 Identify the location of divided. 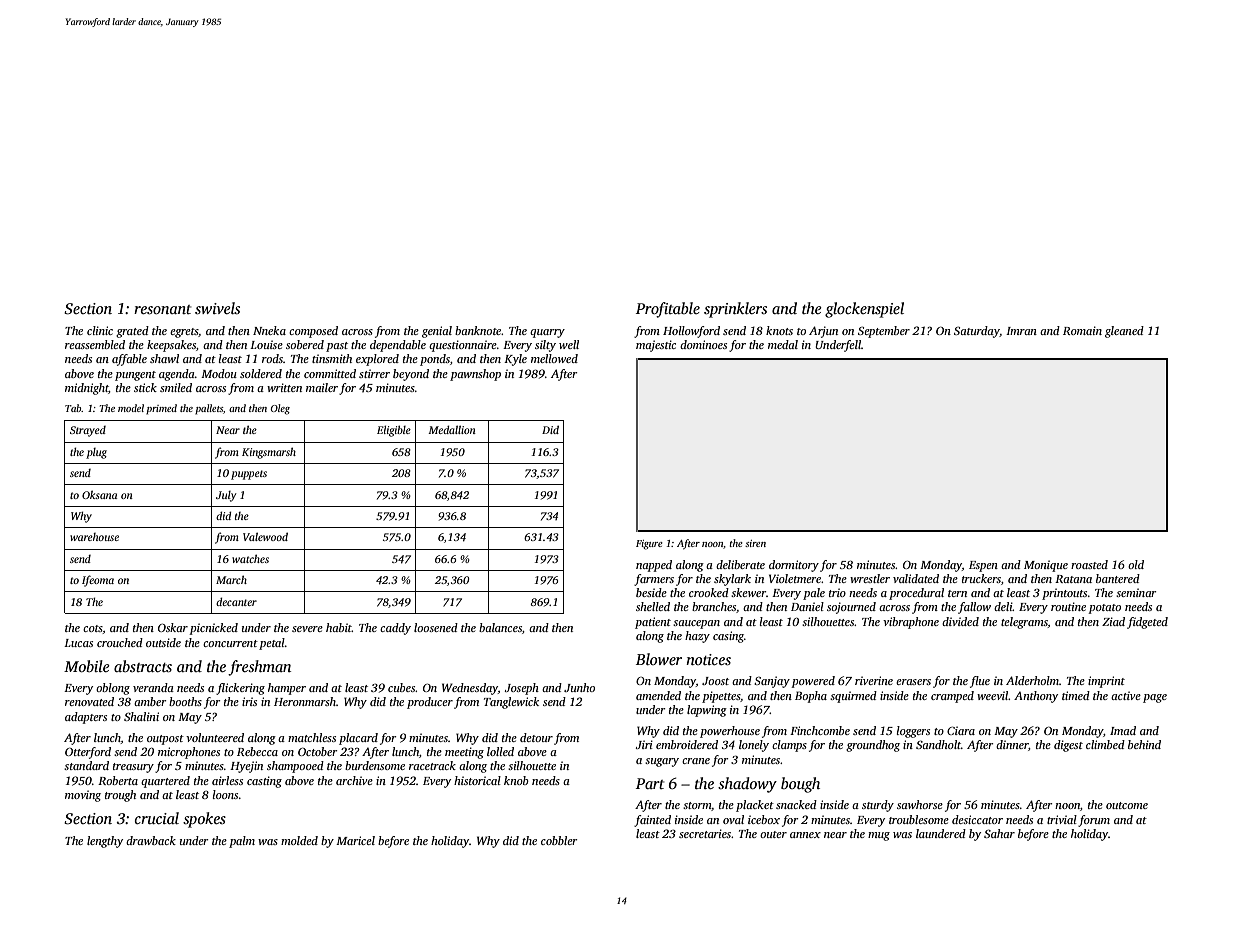
(960, 621).
